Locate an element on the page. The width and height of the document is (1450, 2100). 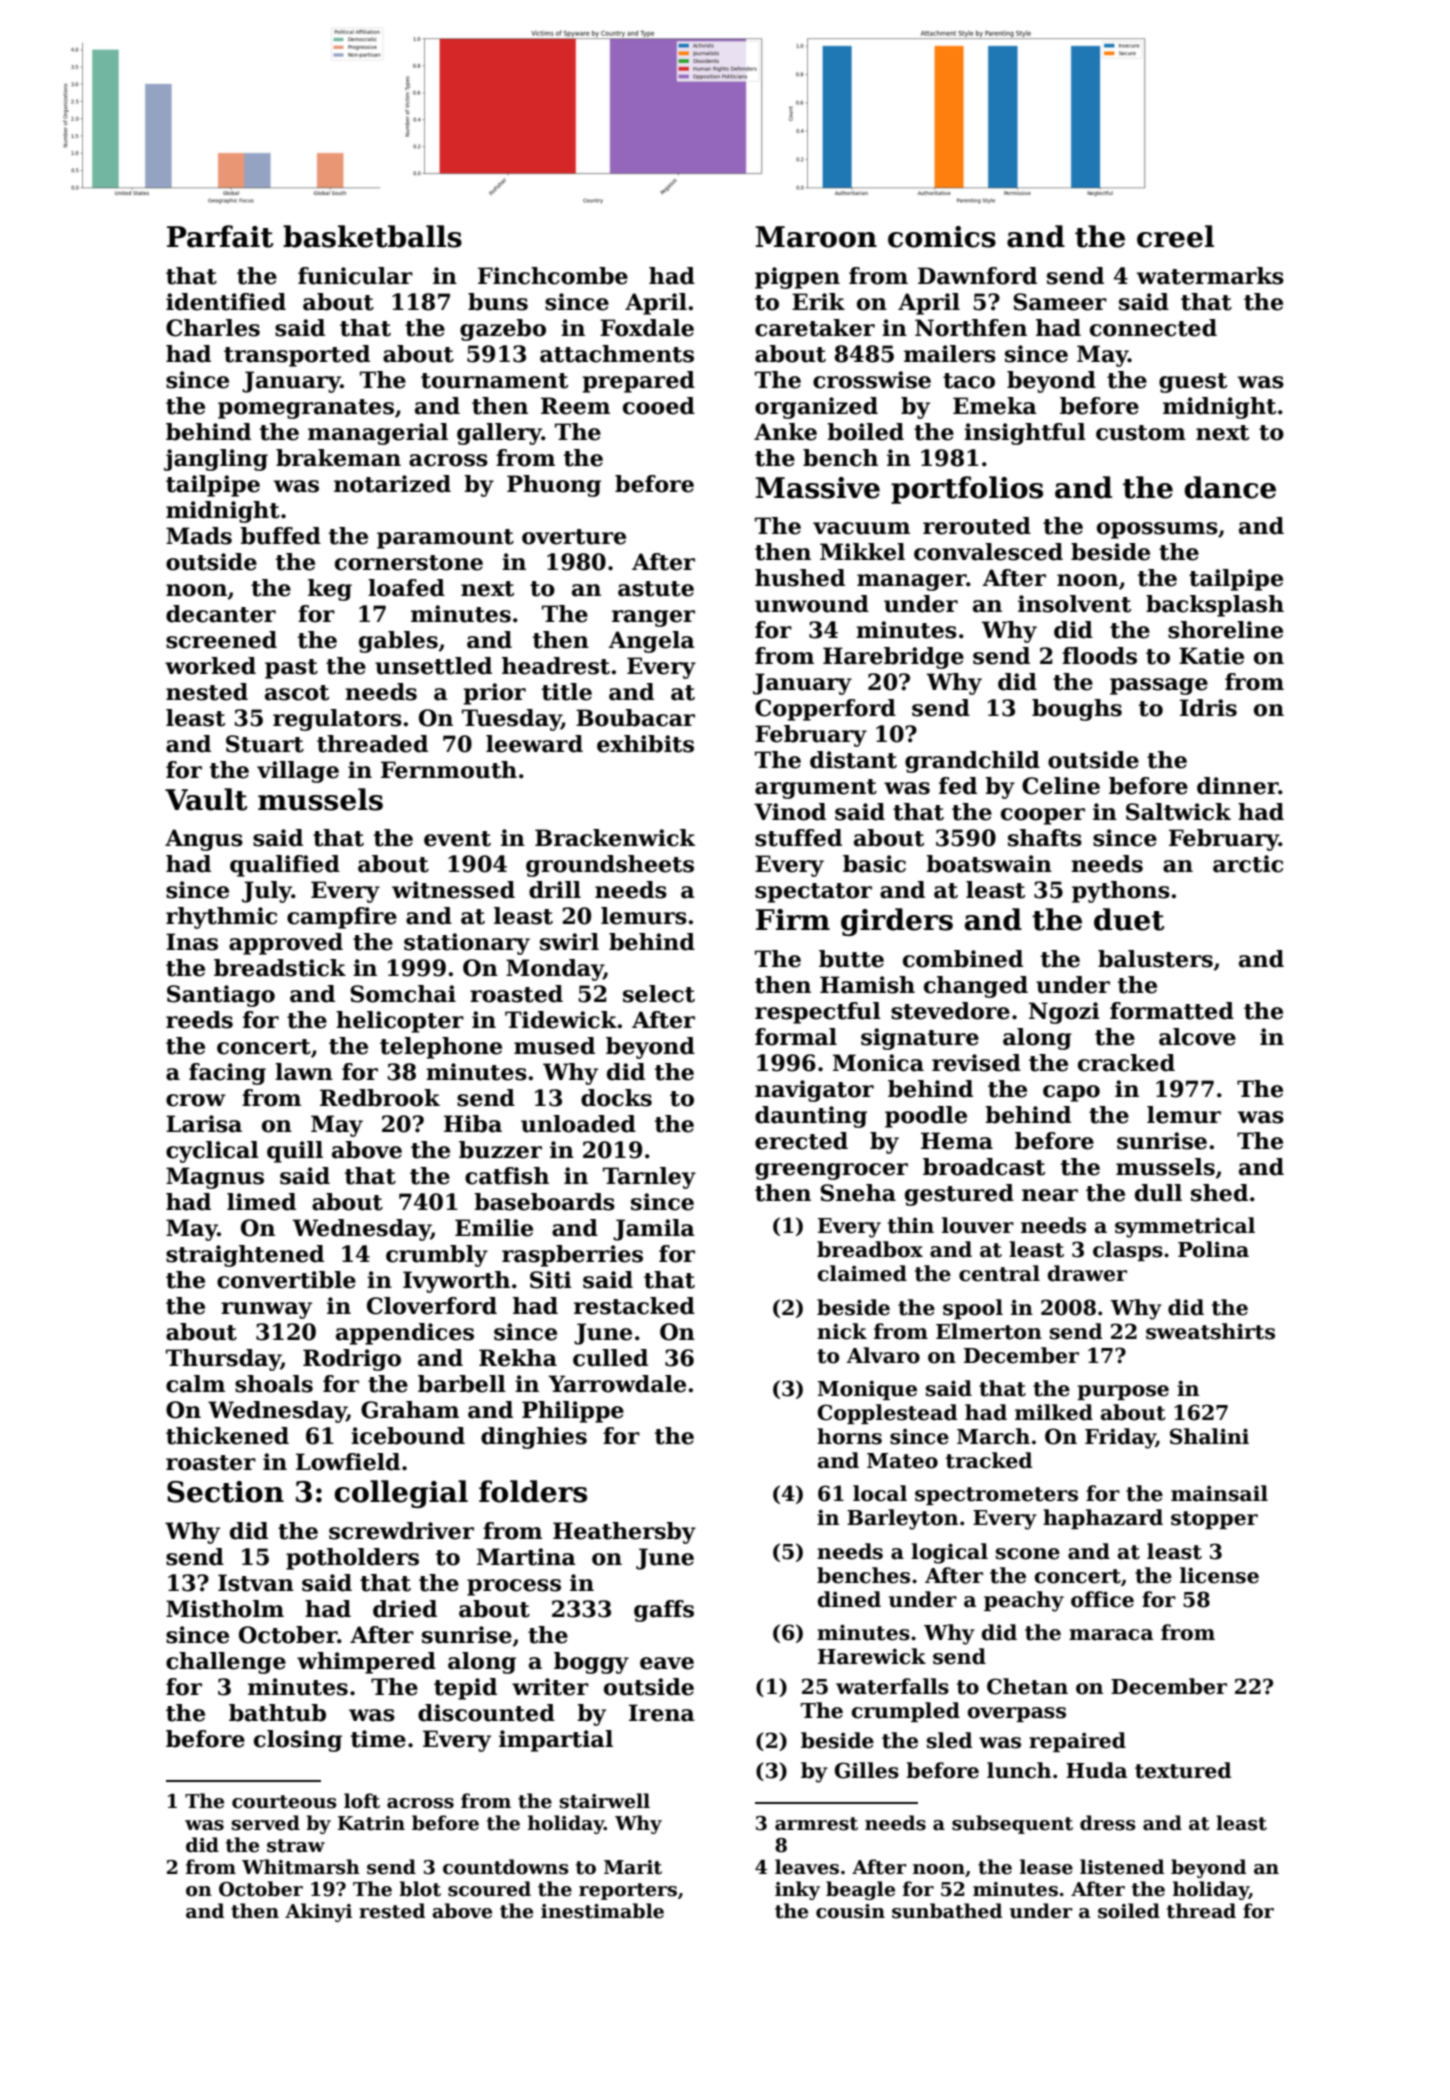
opossums is located at coordinates (1157, 530).
